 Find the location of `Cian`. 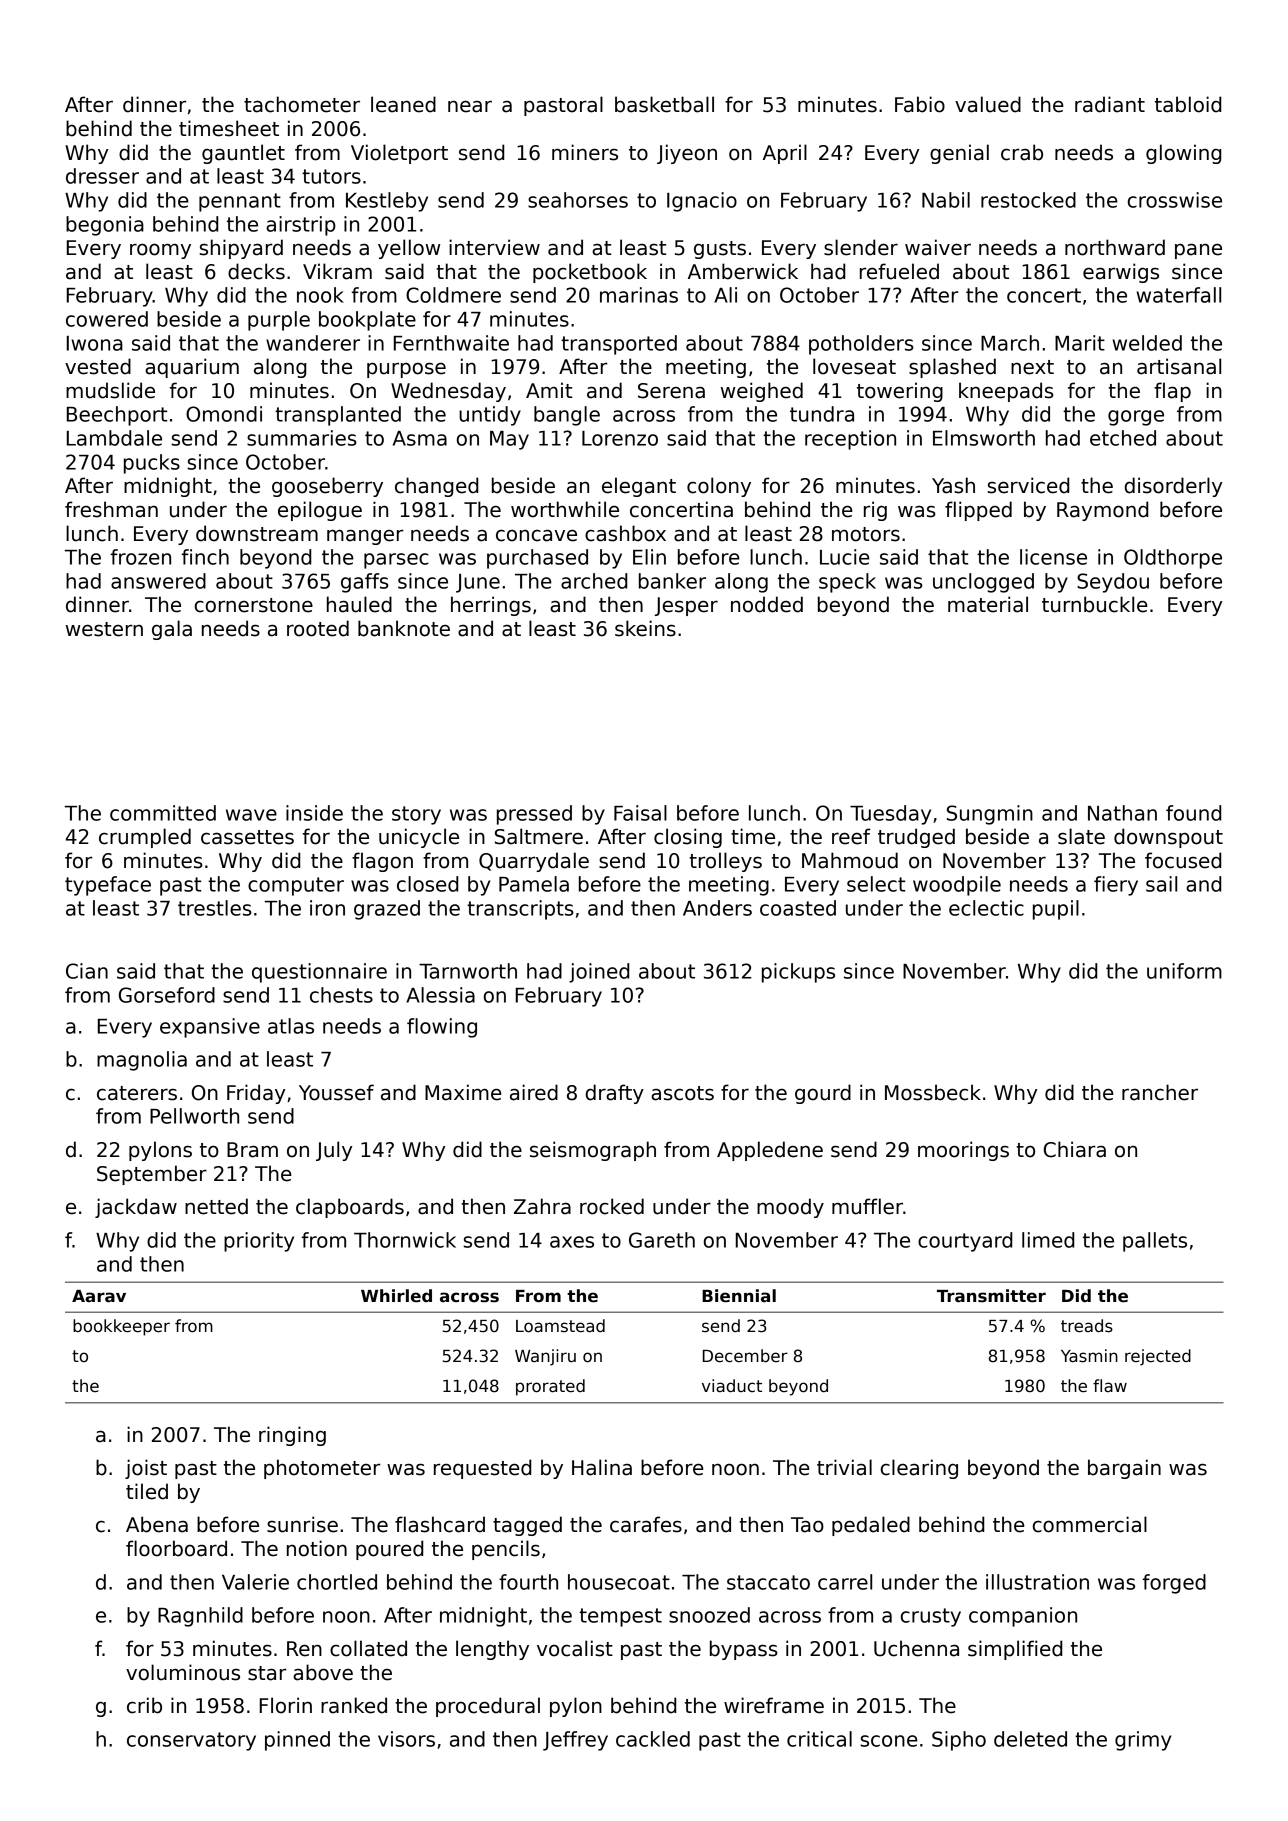

Cian is located at coordinates (87, 971).
